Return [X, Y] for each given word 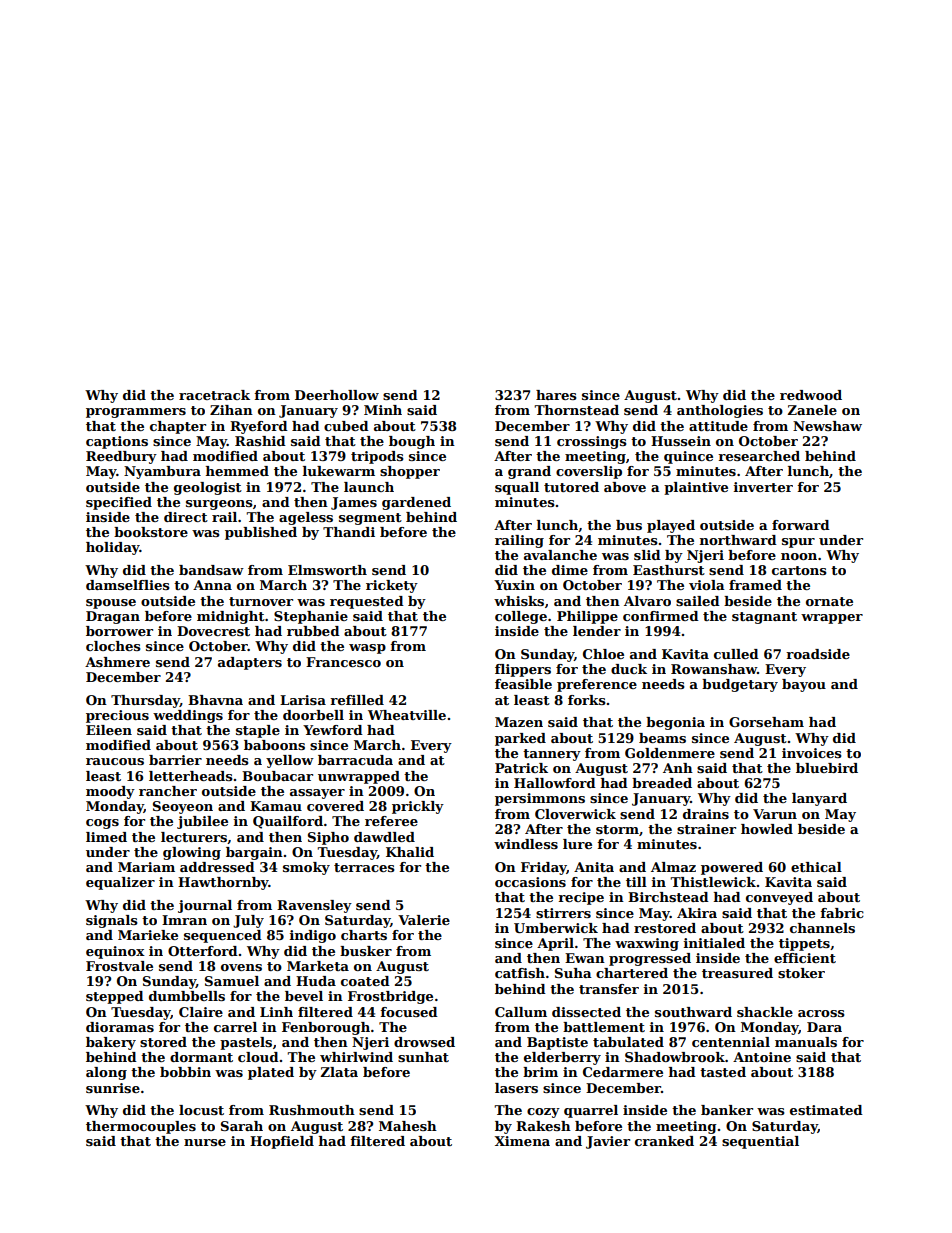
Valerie [424, 920]
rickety [392, 586]
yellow [290, 761]
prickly [418, 807]
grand [529, 472]
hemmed [237, 471]
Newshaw [827, 426]
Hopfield [282, 1142]
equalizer [120, 883]
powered [732, 868]
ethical [816, 867]
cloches [113, 646]
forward [801, 525]
